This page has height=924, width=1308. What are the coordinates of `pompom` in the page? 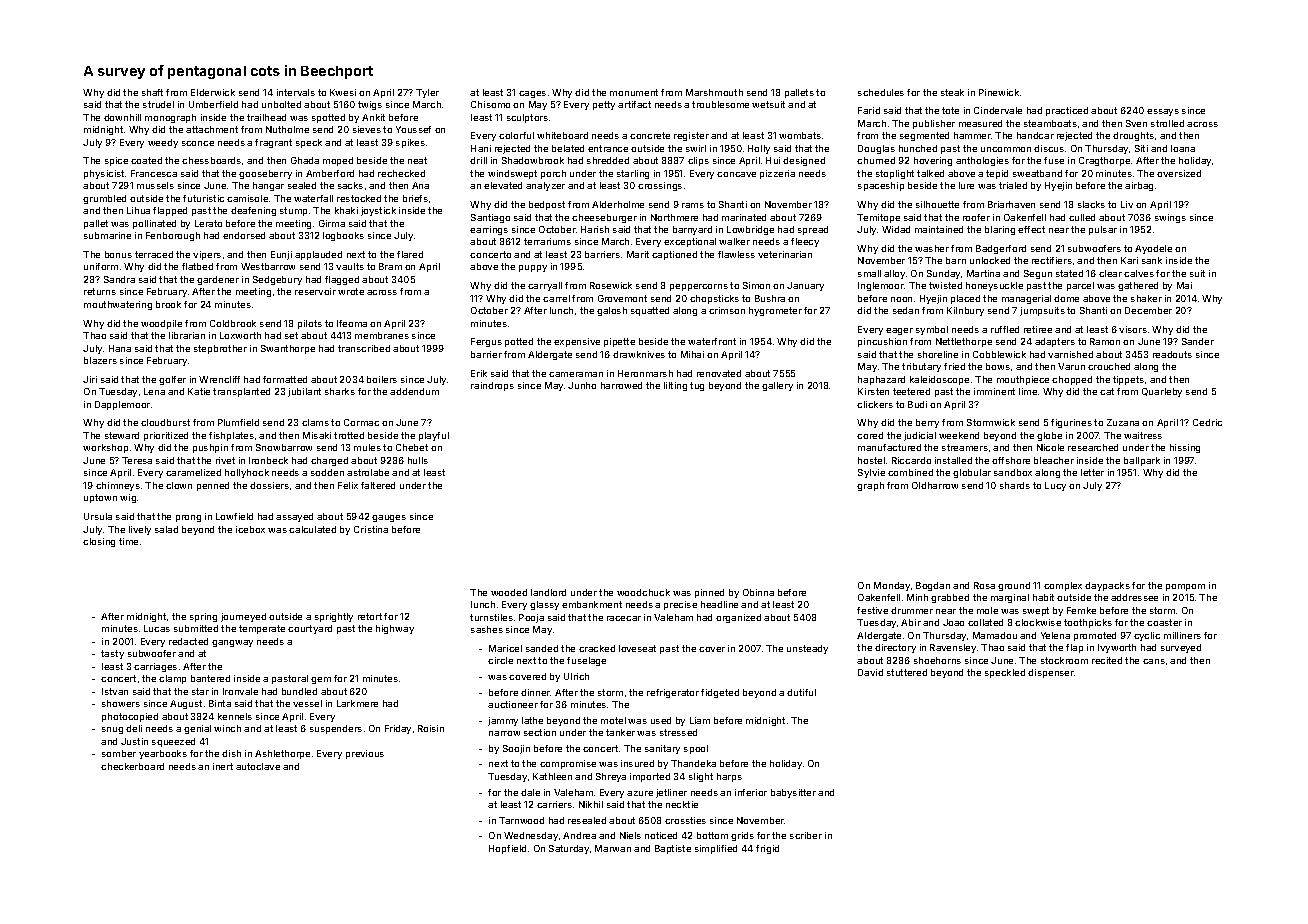 It's located at (1185, 587).
